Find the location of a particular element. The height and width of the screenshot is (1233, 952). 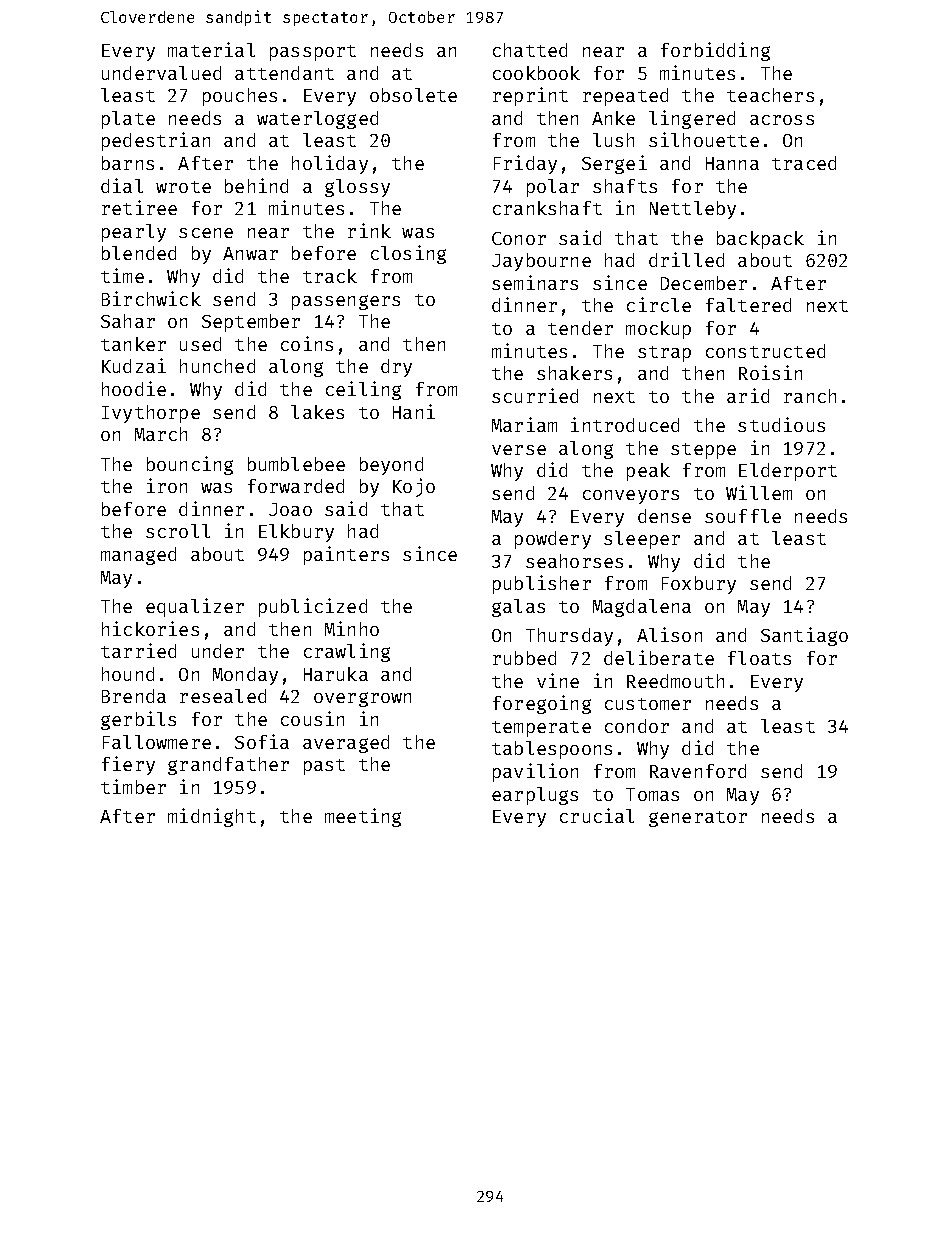

material is located at coordinates (211, 49).
